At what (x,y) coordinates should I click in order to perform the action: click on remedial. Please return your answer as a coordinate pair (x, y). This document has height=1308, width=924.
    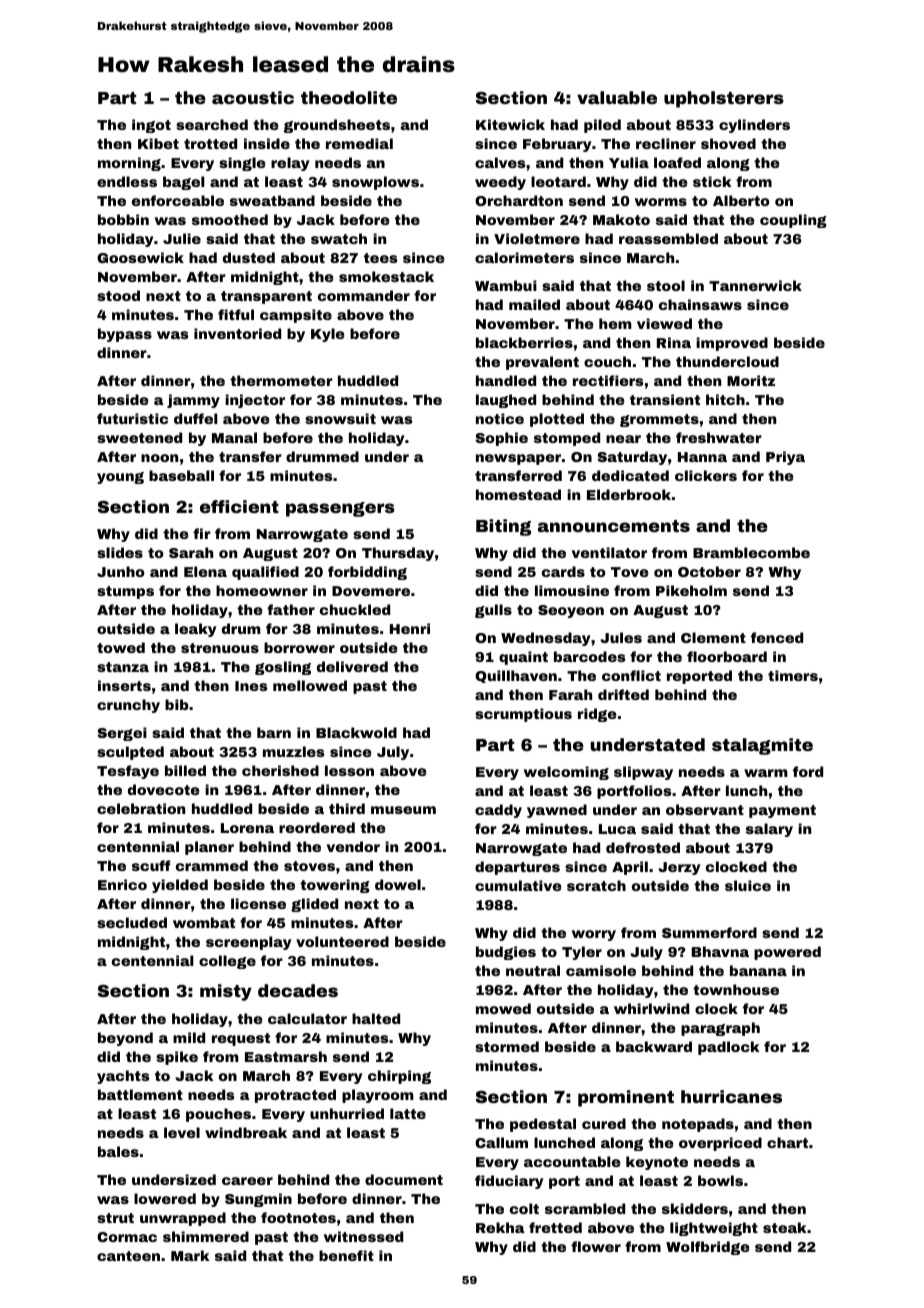
    Looking at the image, I should click on (359, 143).
